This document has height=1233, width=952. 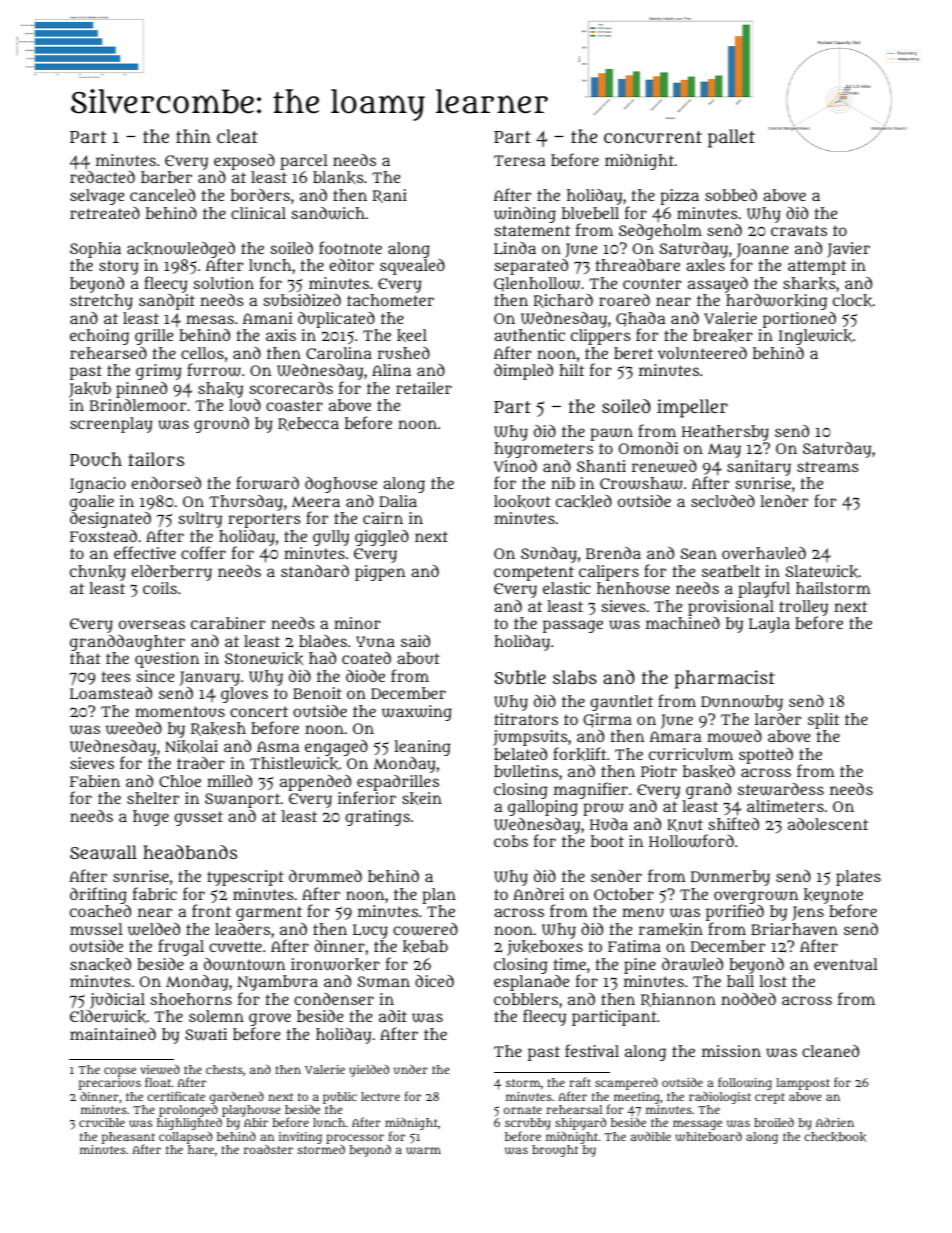 I want to click on hare, so click(x=201, y=1149).
